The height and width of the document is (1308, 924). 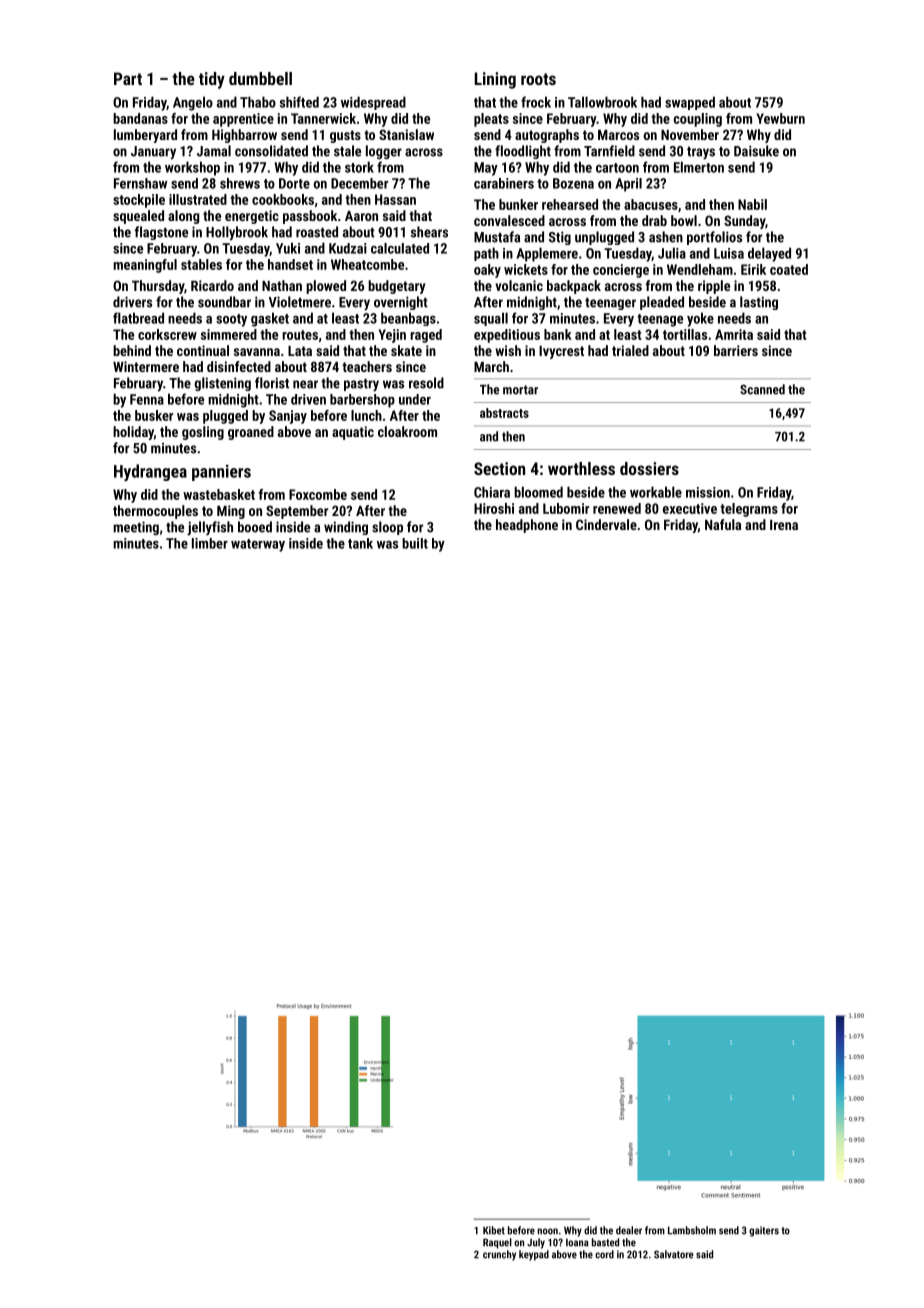 What do you see at coordinates (497, 1243) in the document?
I see `Raquel` at bounding box center [497, 1243].
